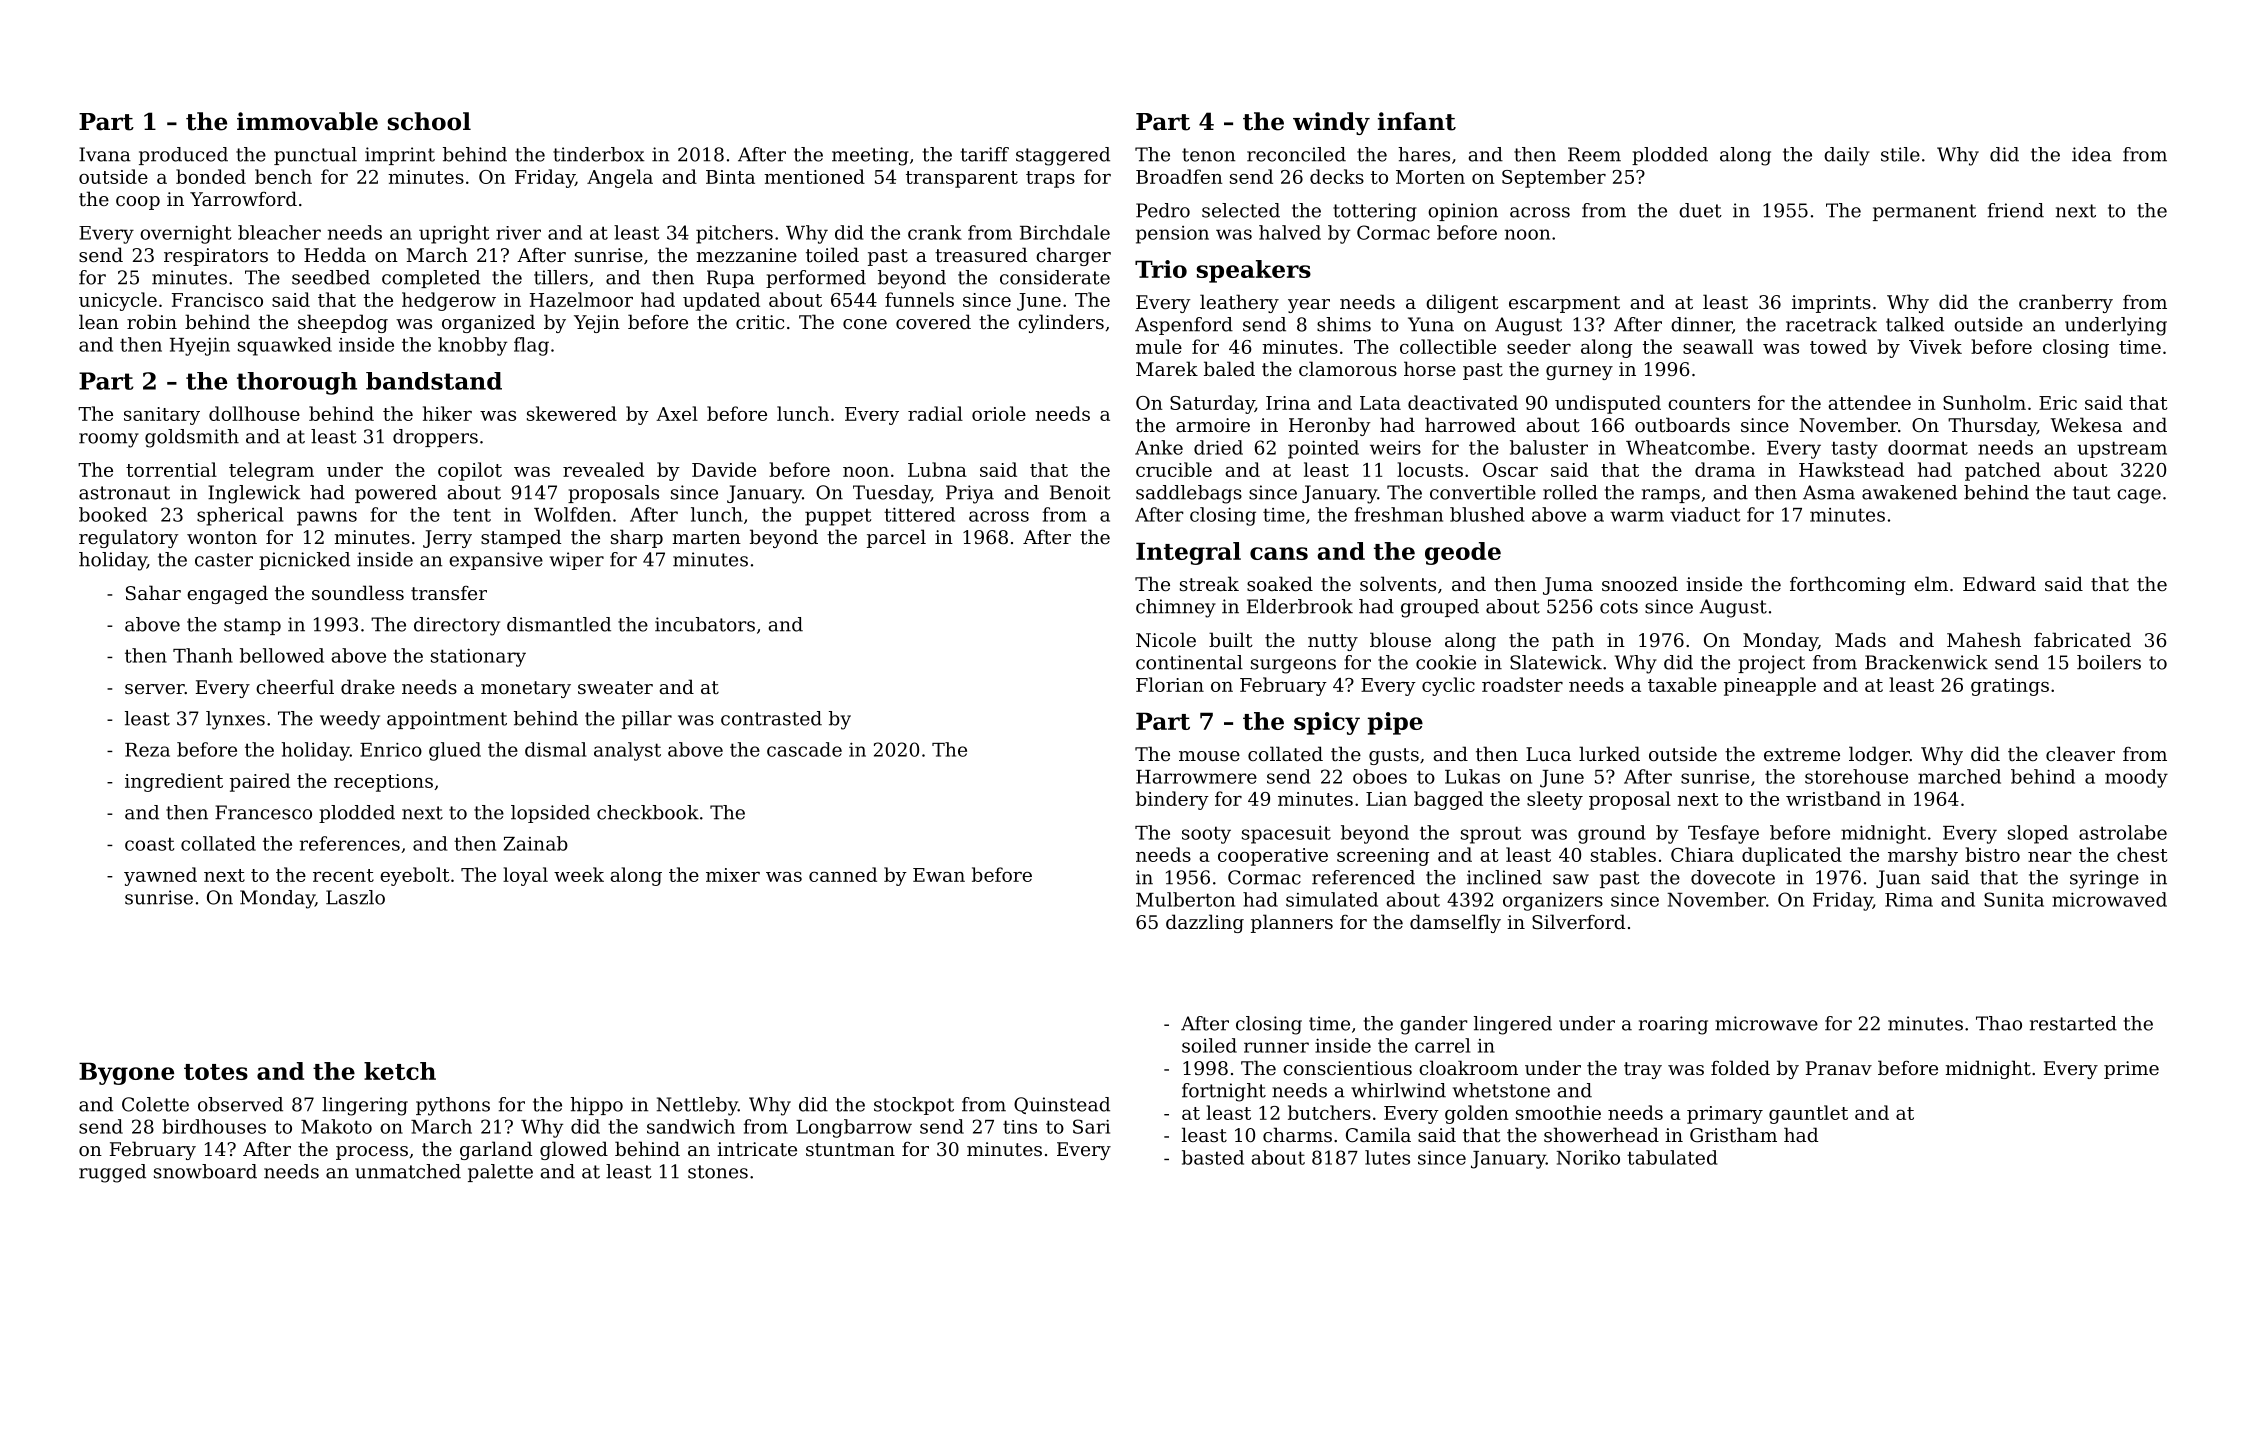 This screenshot has width=2246, height=1453. I want to click on oriole, so click(999, 413).
